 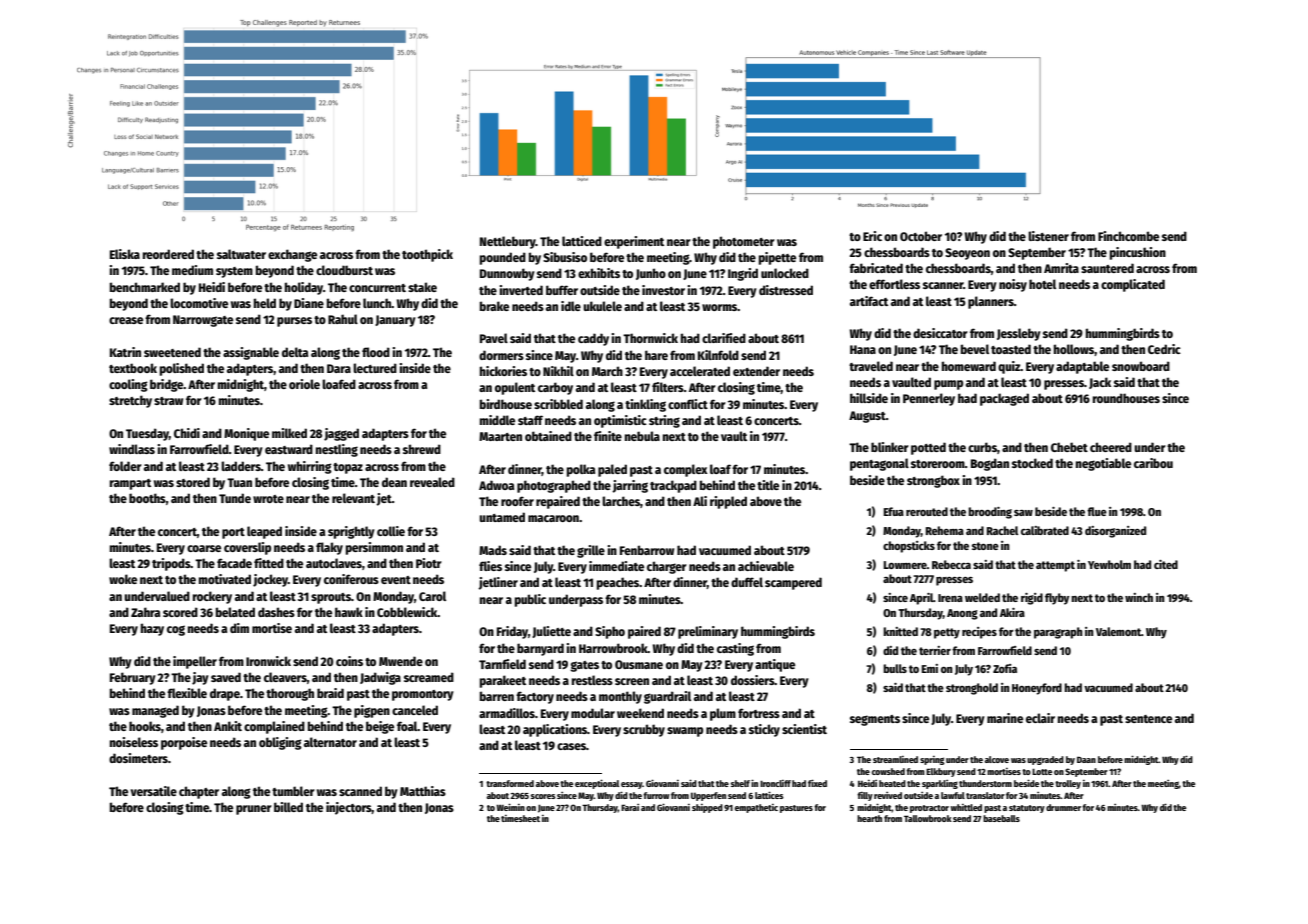 I want to click on applications, so click(x=555, y=730).
